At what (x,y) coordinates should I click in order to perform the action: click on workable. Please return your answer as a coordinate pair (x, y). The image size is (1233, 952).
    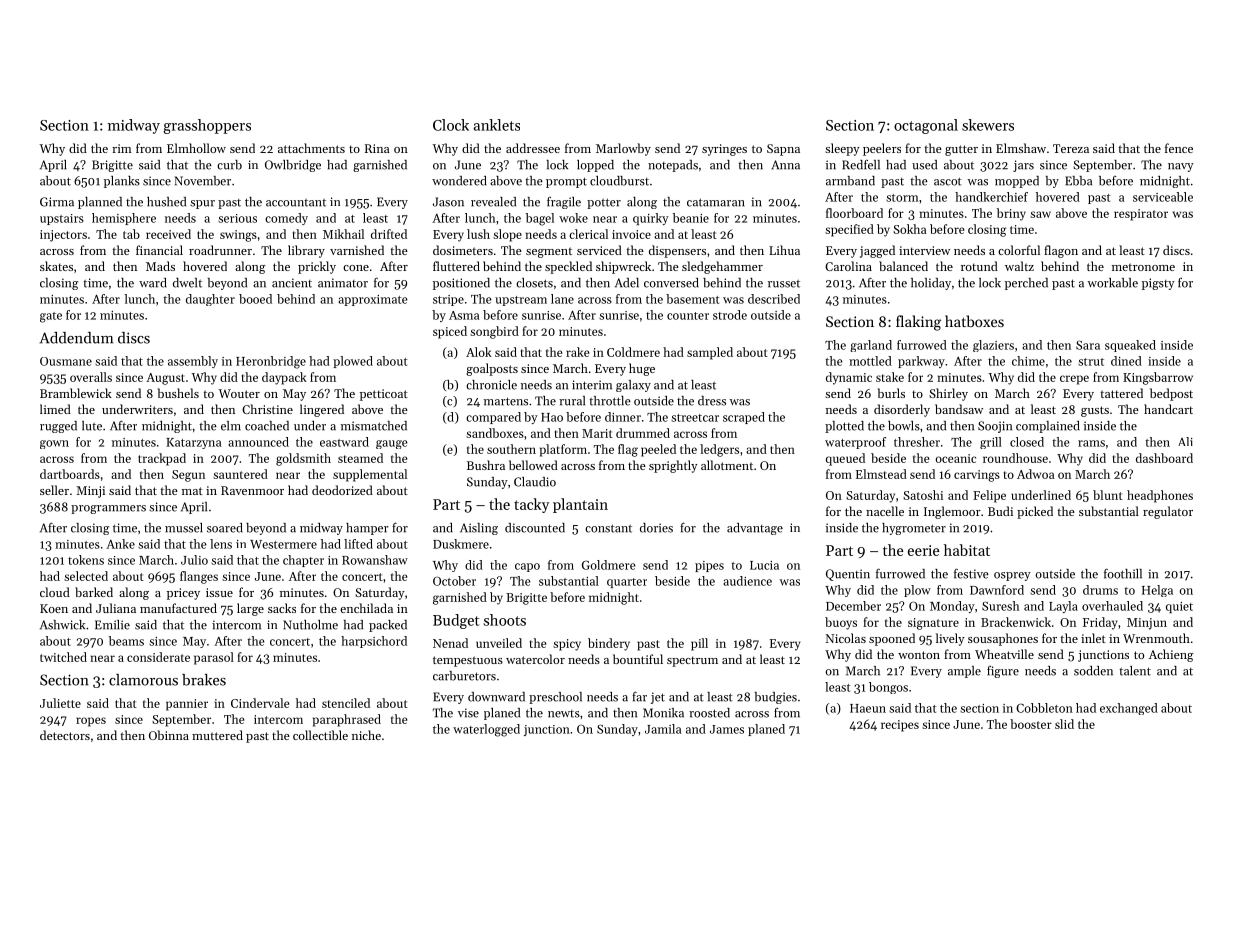
    Looking at the image, I should click on (1112, 283).
